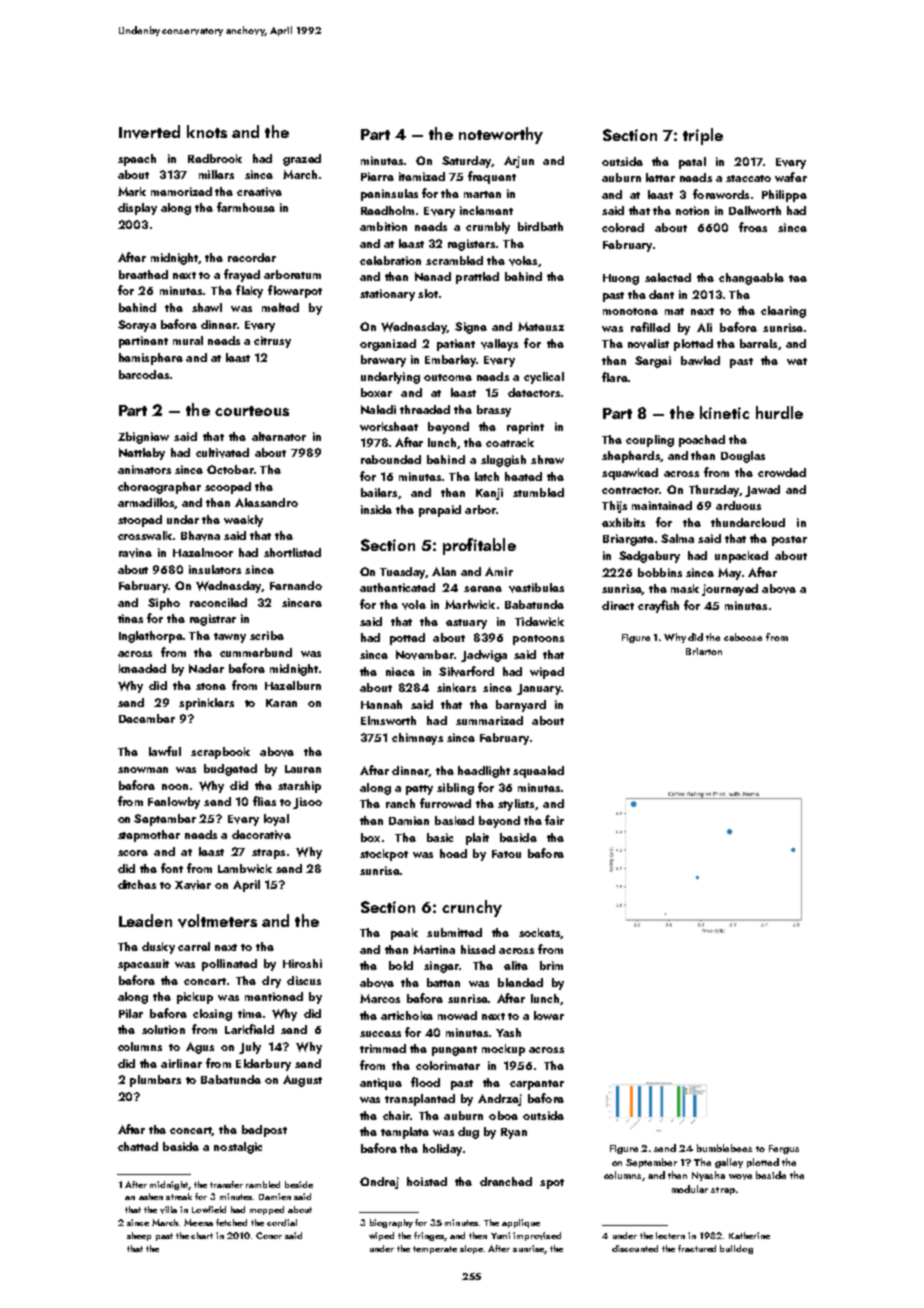  Describe the element at coordinates (238, 1148) in the page. I see `nostalgic` at that location.
